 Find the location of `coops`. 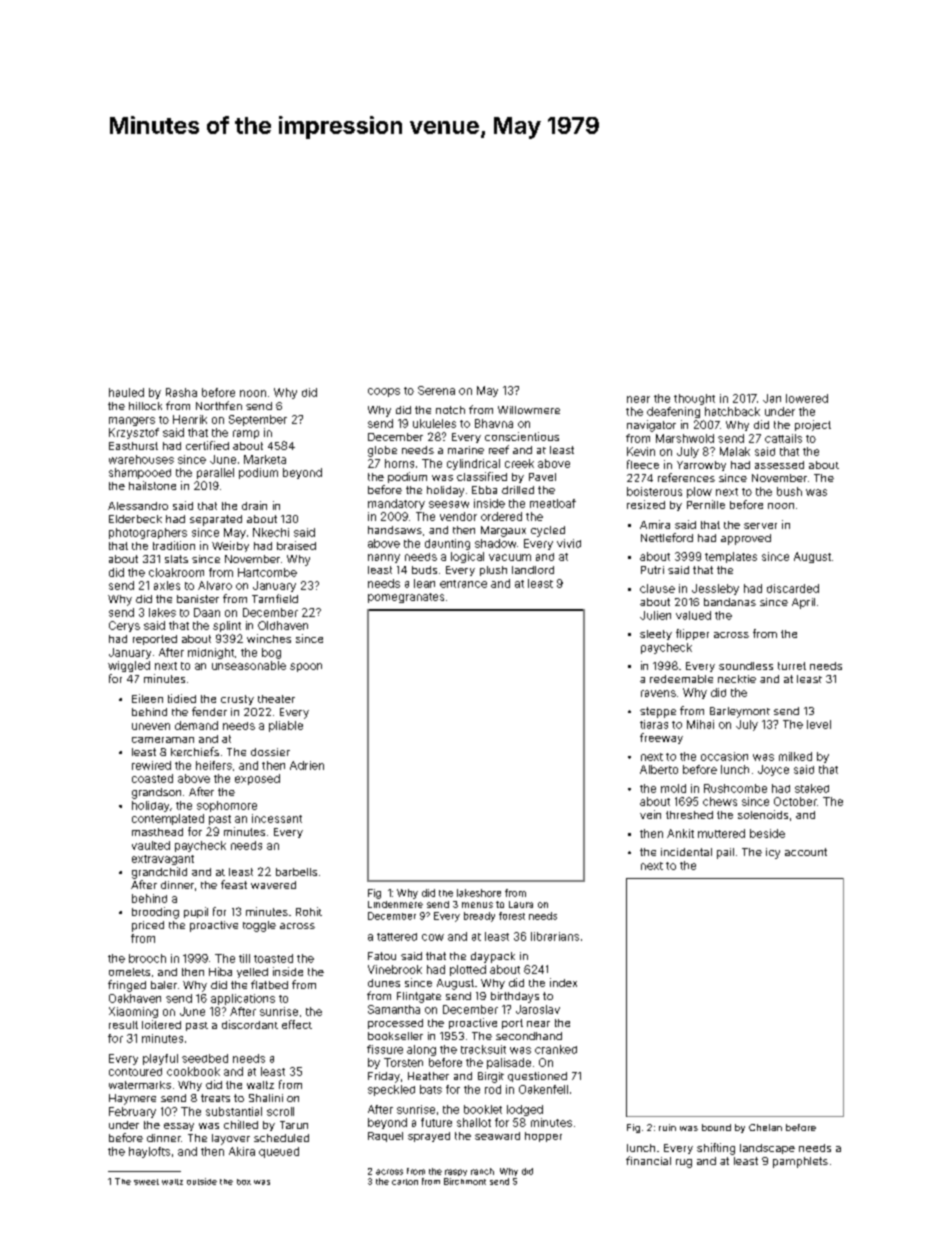

coops is located at coordinates (384, 392).
